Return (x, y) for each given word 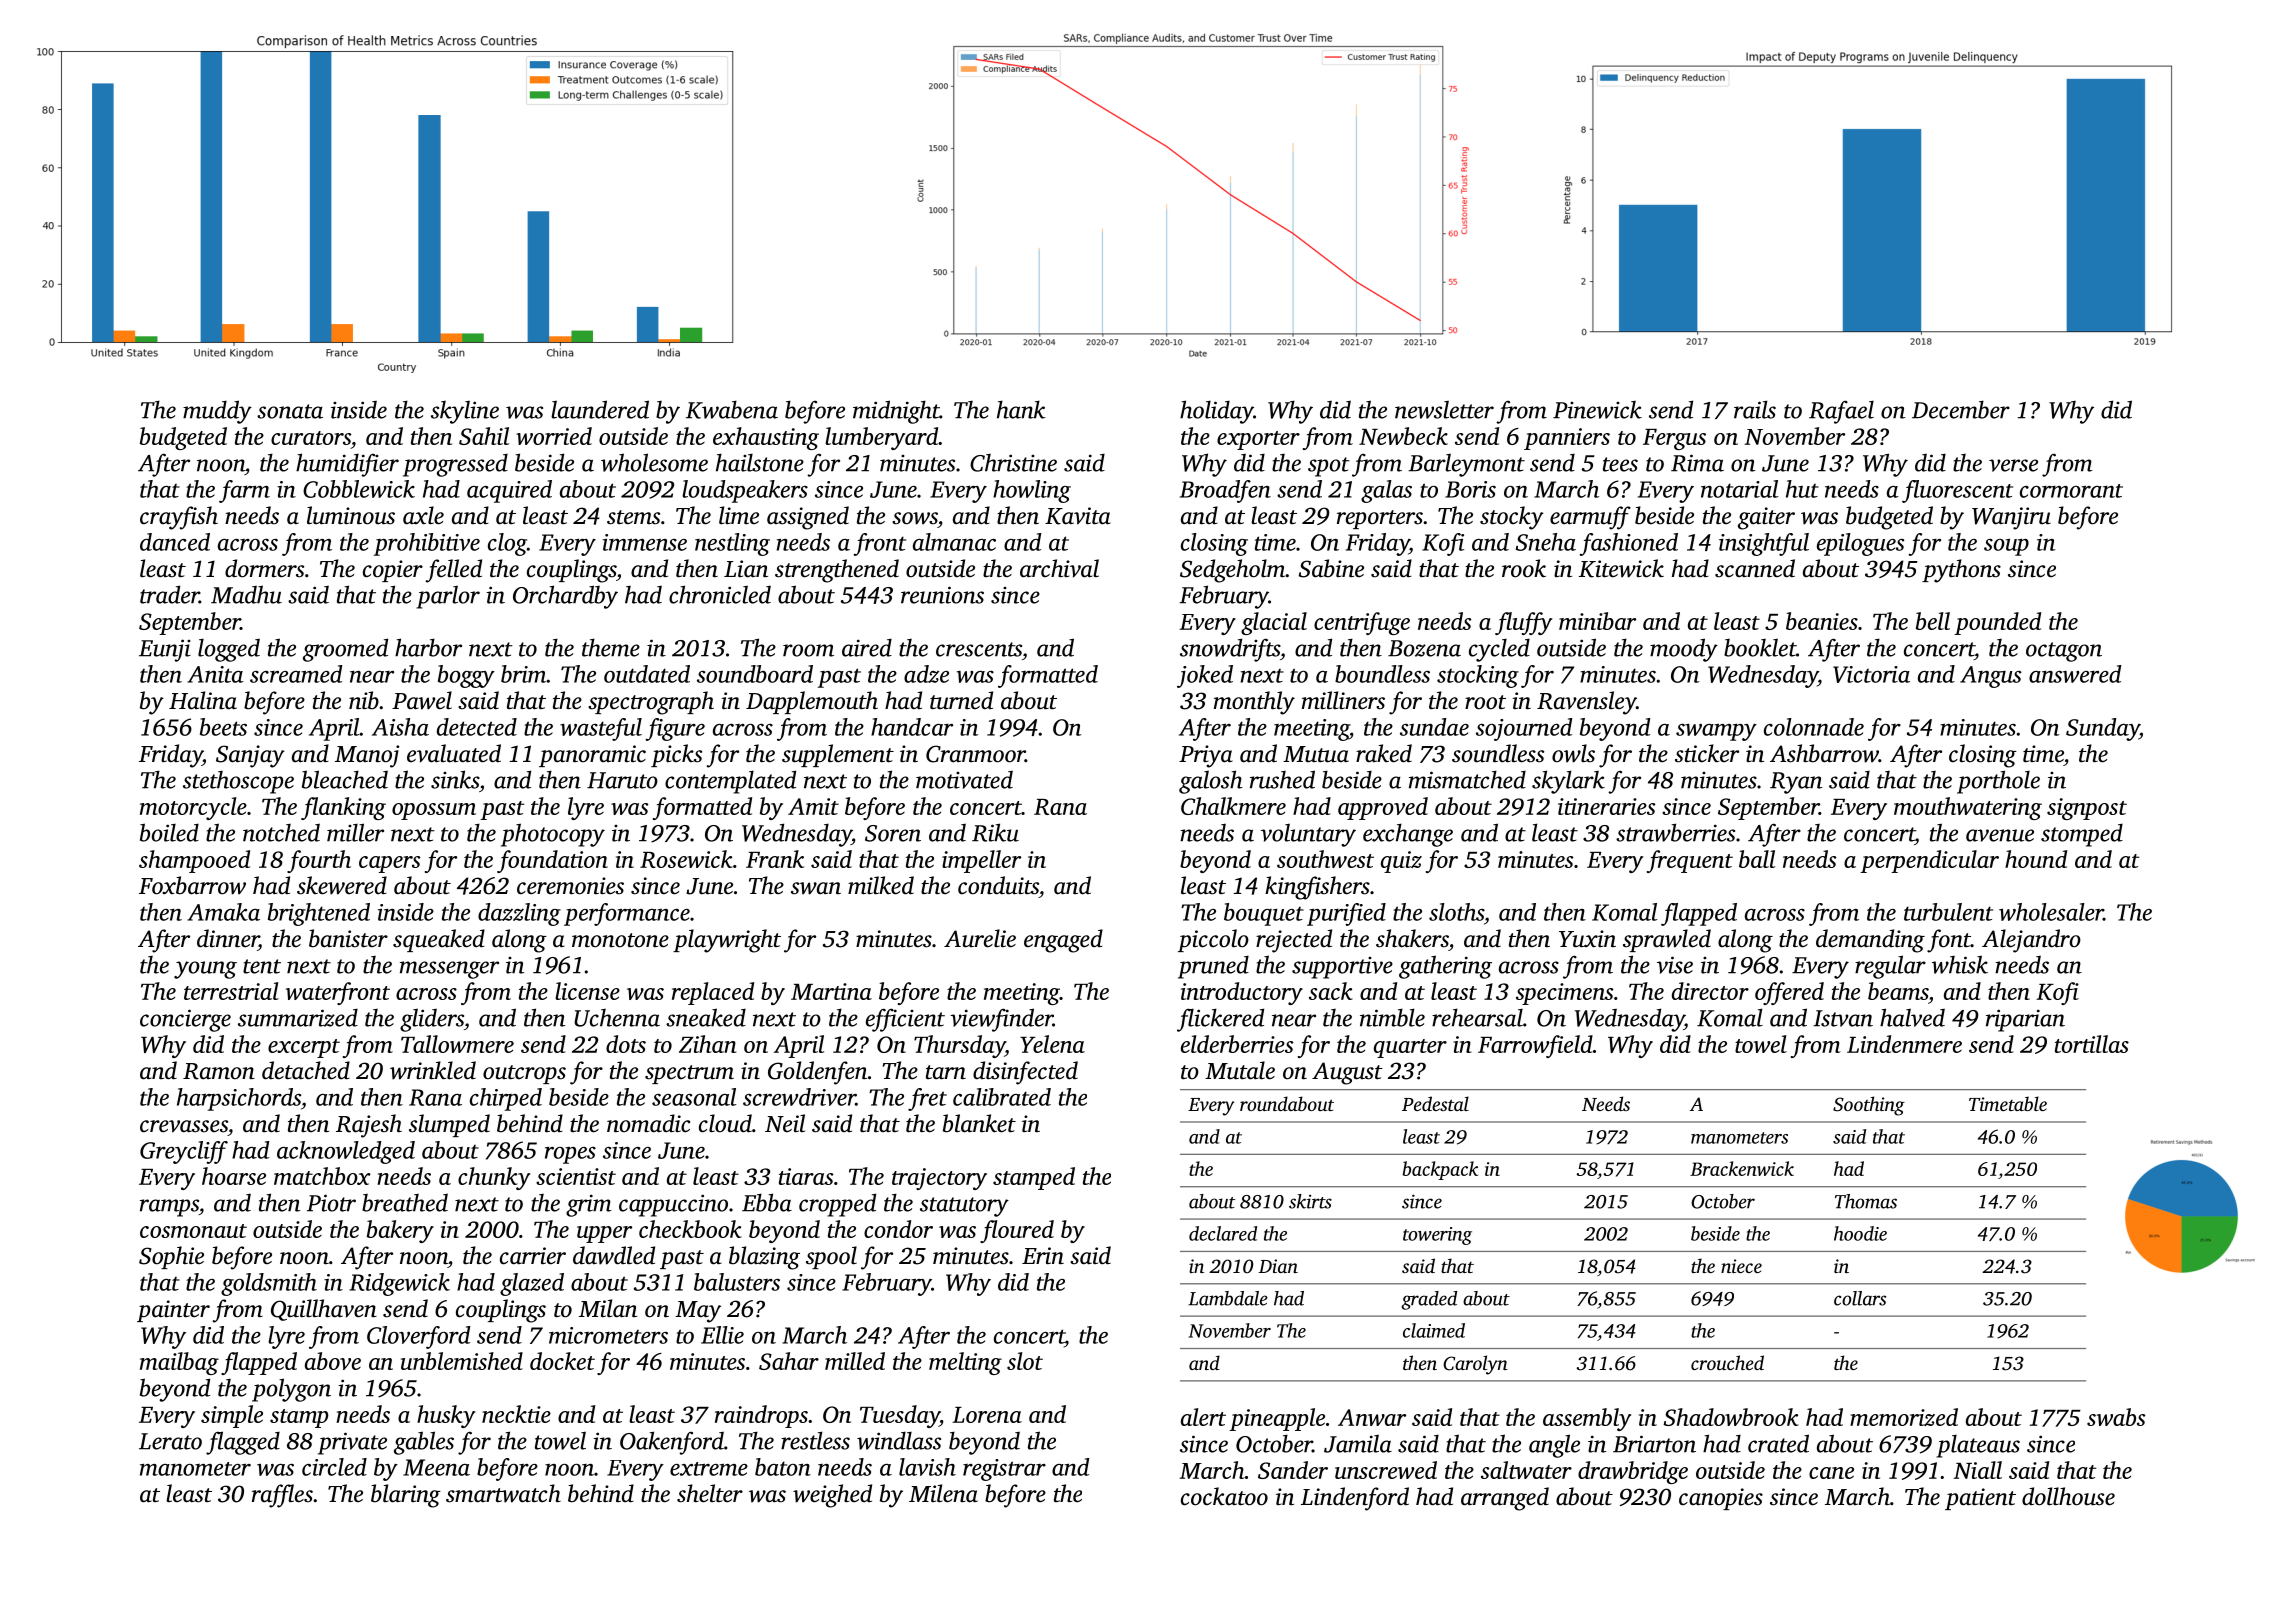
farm (244, 491)
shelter (710, 1493)
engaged (1063, 941)
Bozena (1424, 648)
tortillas (2092, 1044)
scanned (1755, 568)
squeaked (439, 940)
